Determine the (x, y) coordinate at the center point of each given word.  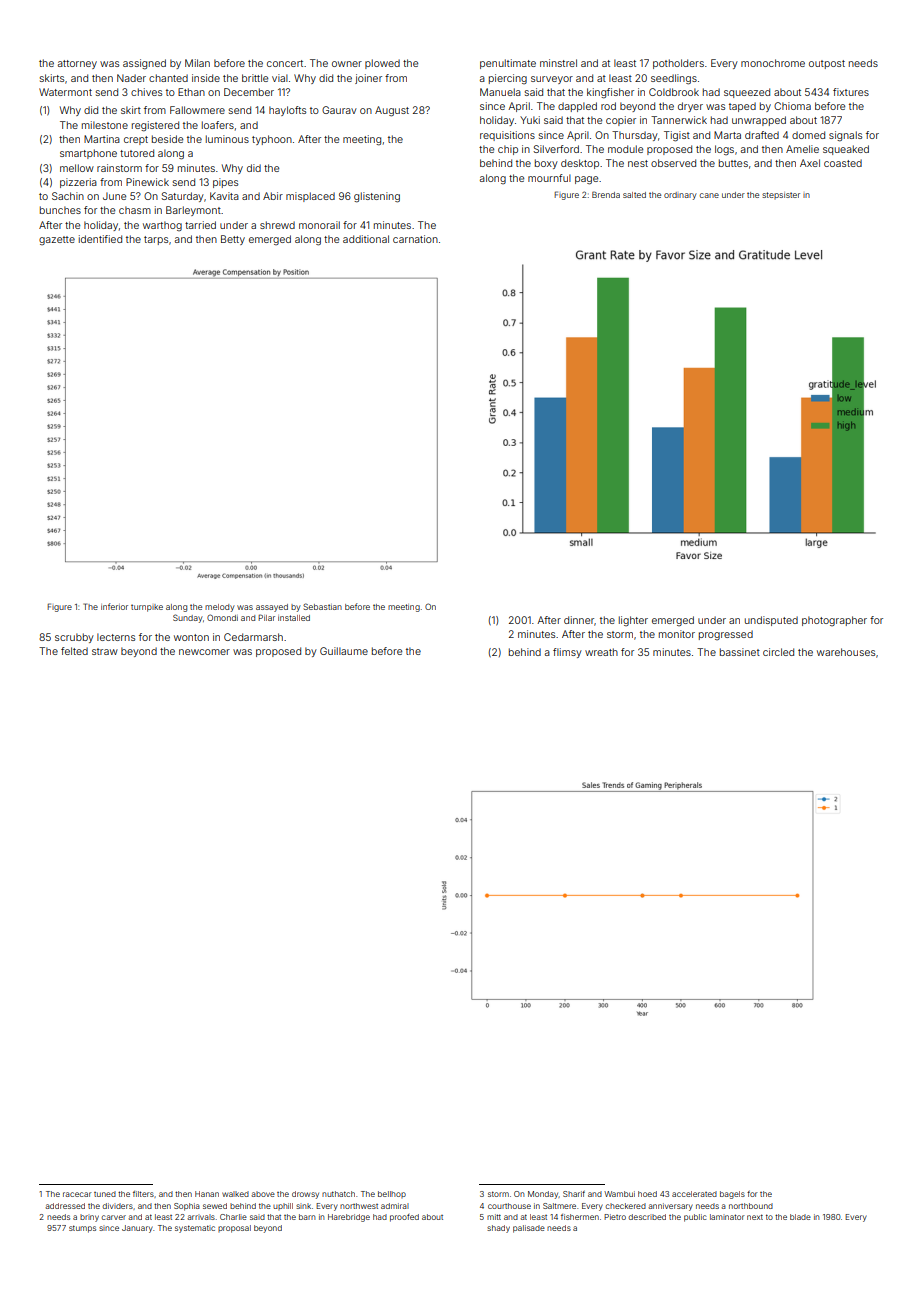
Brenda (606, 194)
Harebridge (349, 1218)
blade (800, 1217)
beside (167, 139)
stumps (82, 1229)
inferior (114, 606)
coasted (843, 163)
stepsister (781, 195)
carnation (415, 239)
